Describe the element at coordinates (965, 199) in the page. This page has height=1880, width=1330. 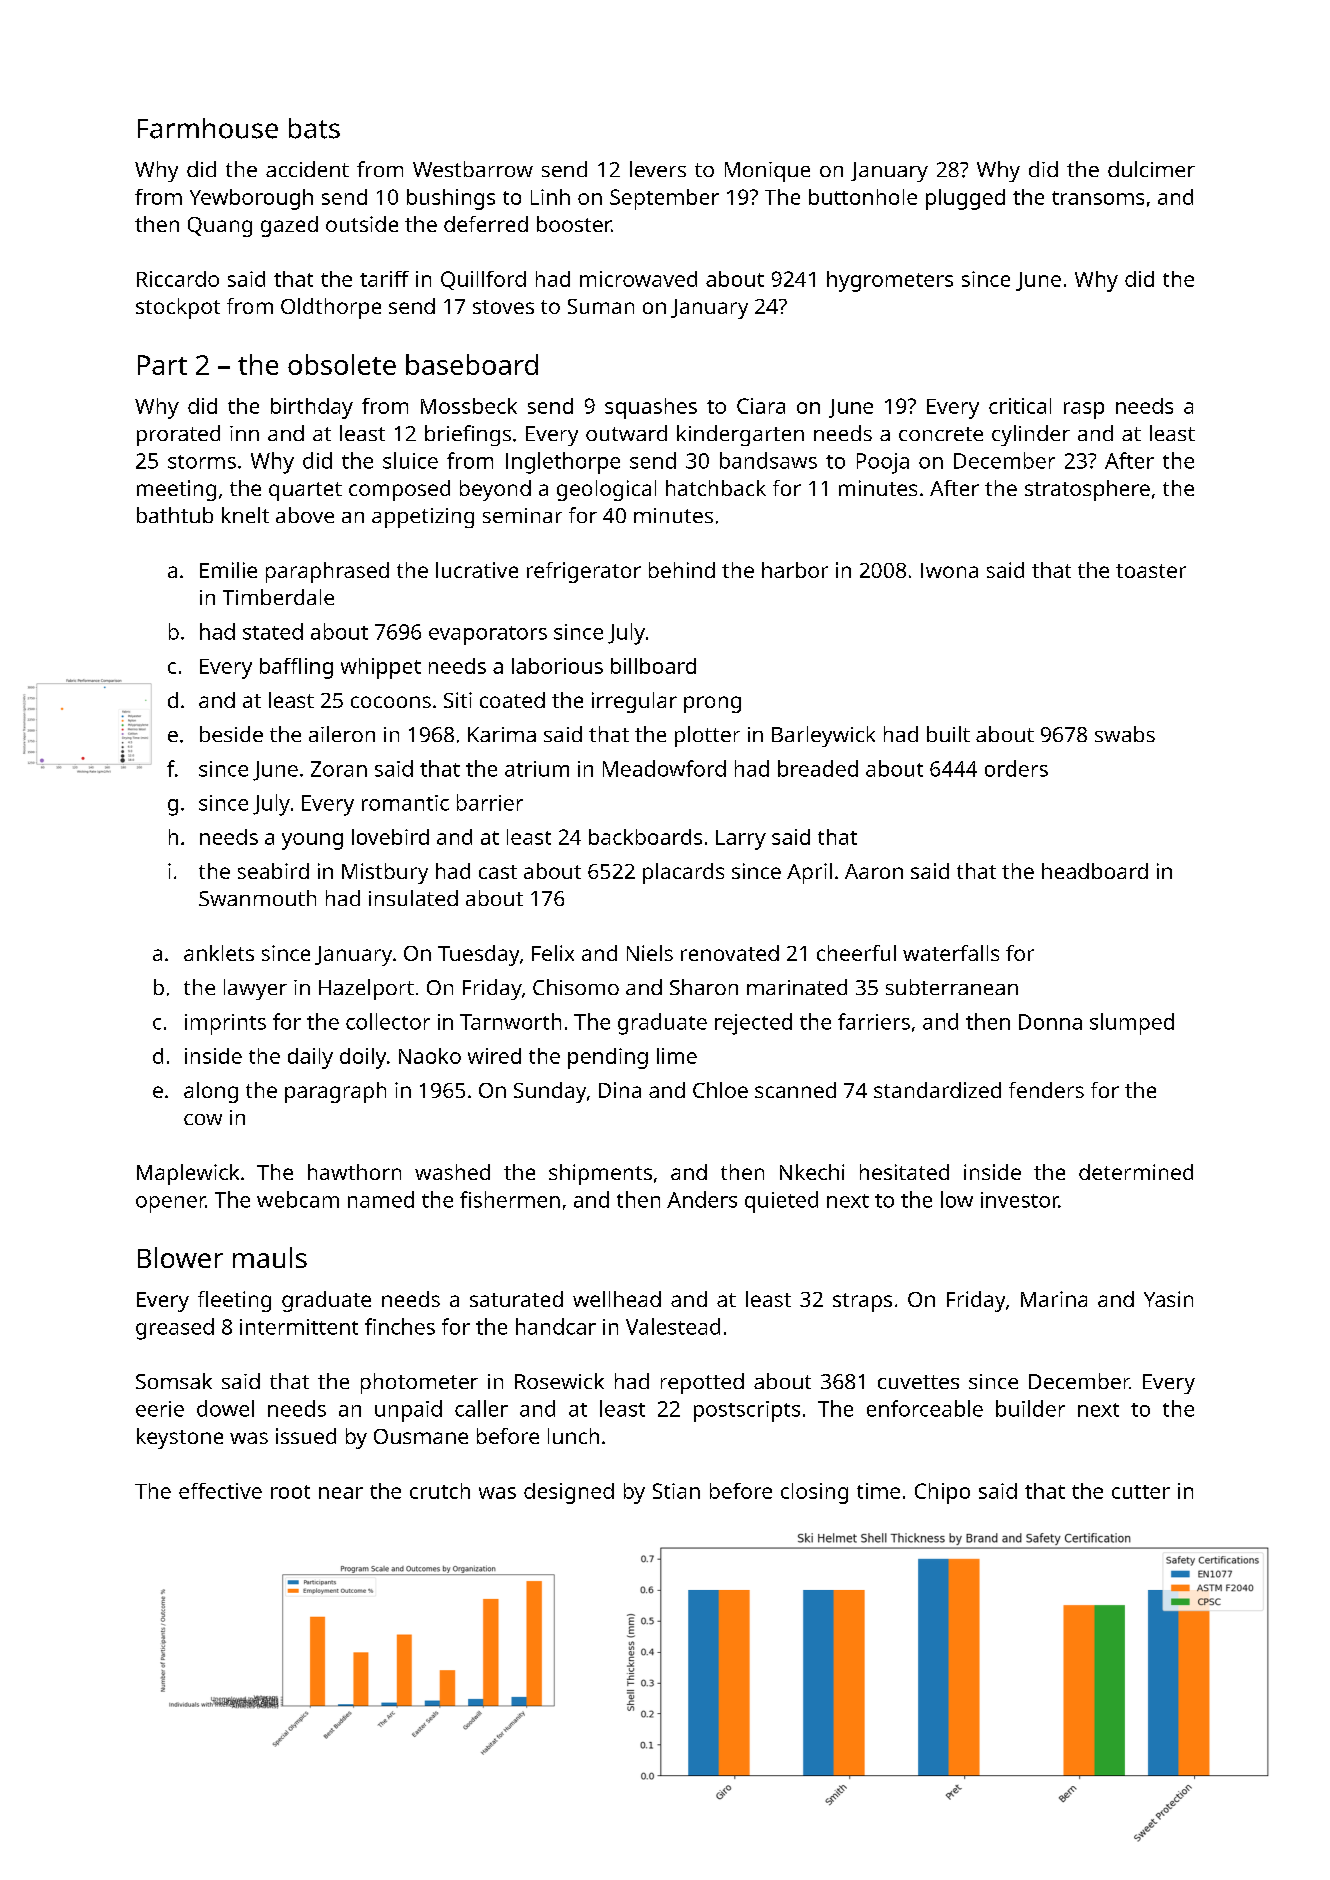
I see `plugged` at that location.
